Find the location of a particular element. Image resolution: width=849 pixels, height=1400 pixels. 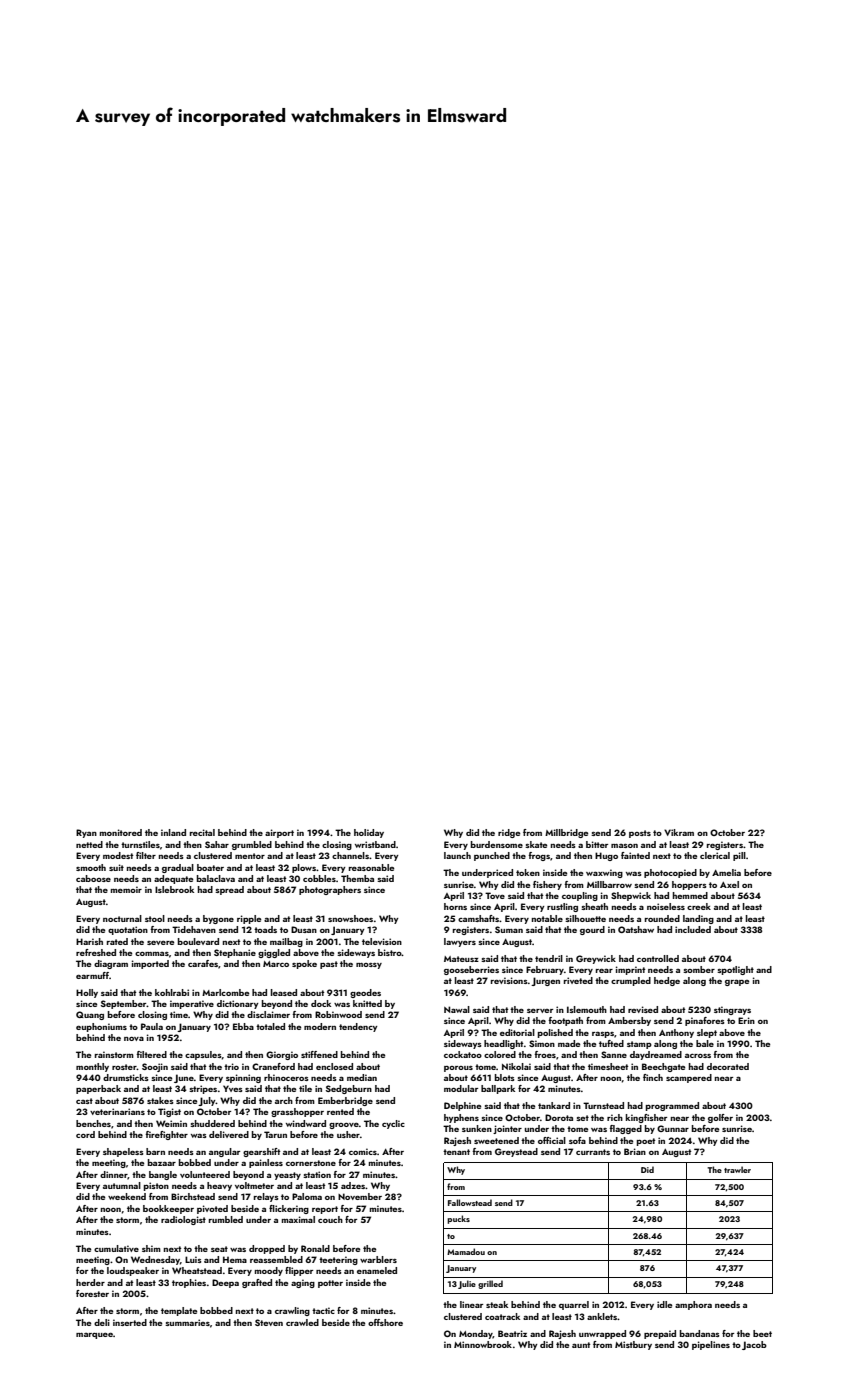

Minnowbrook is located at coordinates (483, 1344).
